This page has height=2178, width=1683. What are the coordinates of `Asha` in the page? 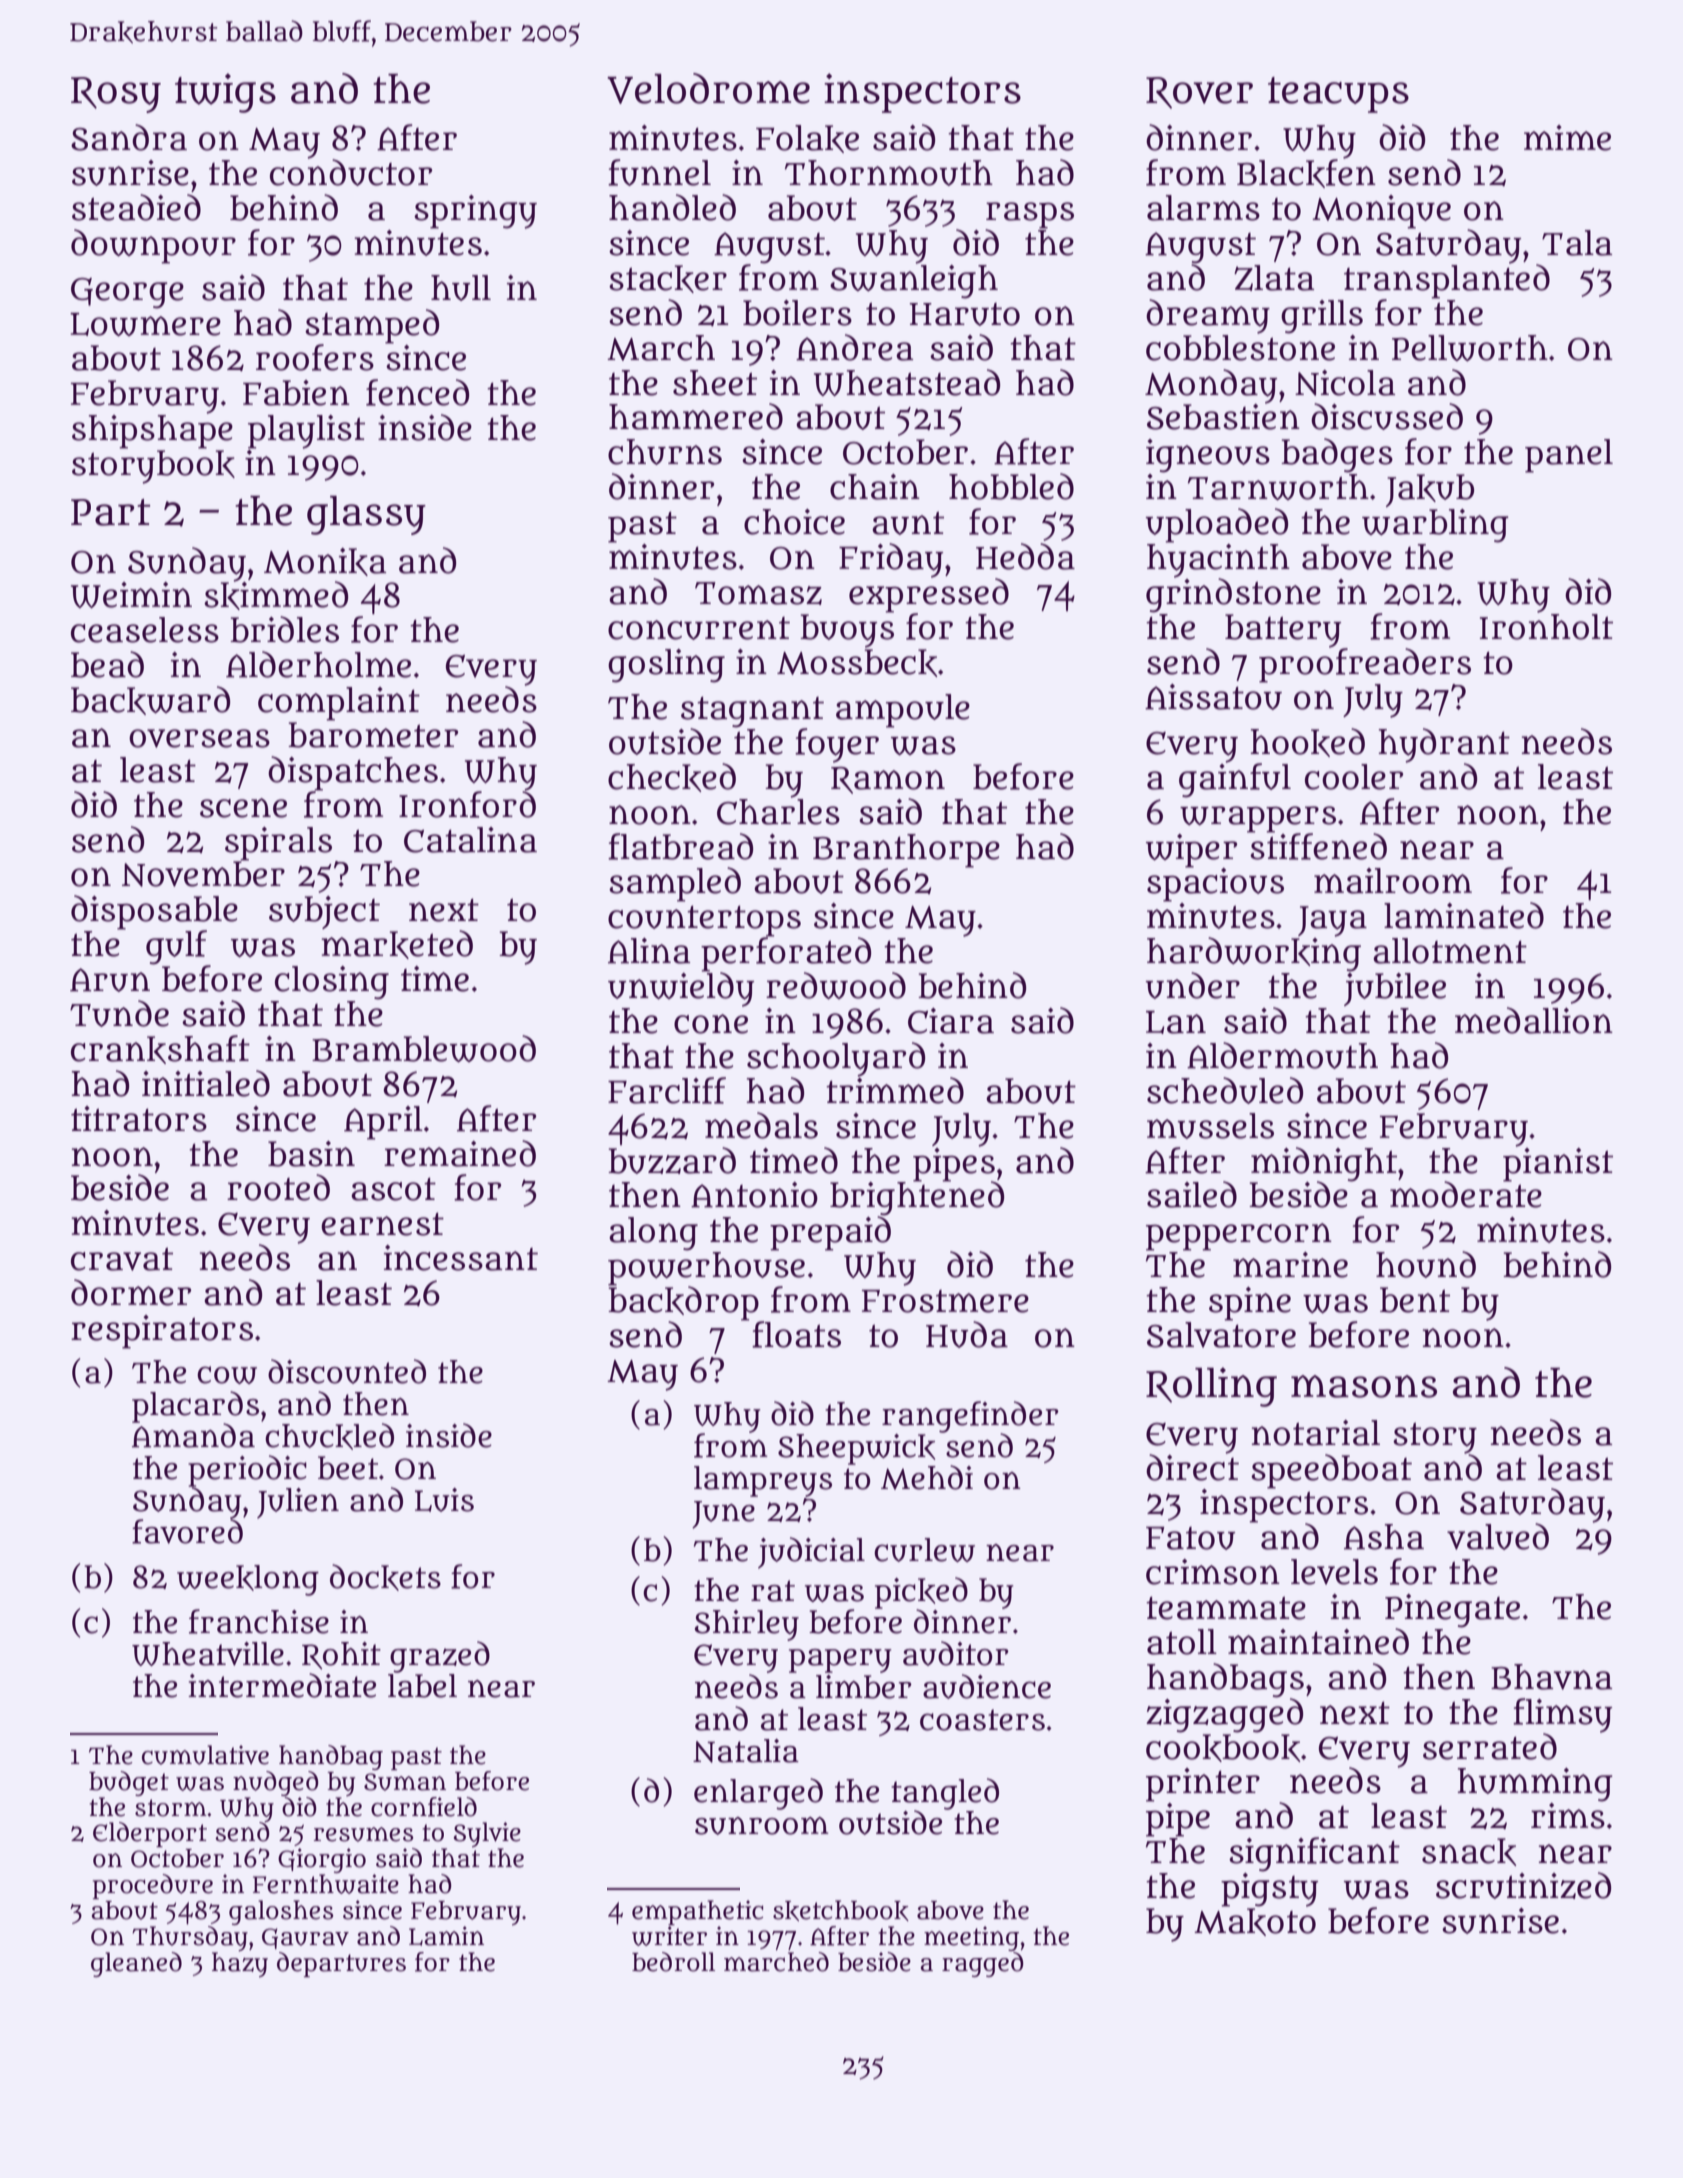 It's located at (1384, 1537).
